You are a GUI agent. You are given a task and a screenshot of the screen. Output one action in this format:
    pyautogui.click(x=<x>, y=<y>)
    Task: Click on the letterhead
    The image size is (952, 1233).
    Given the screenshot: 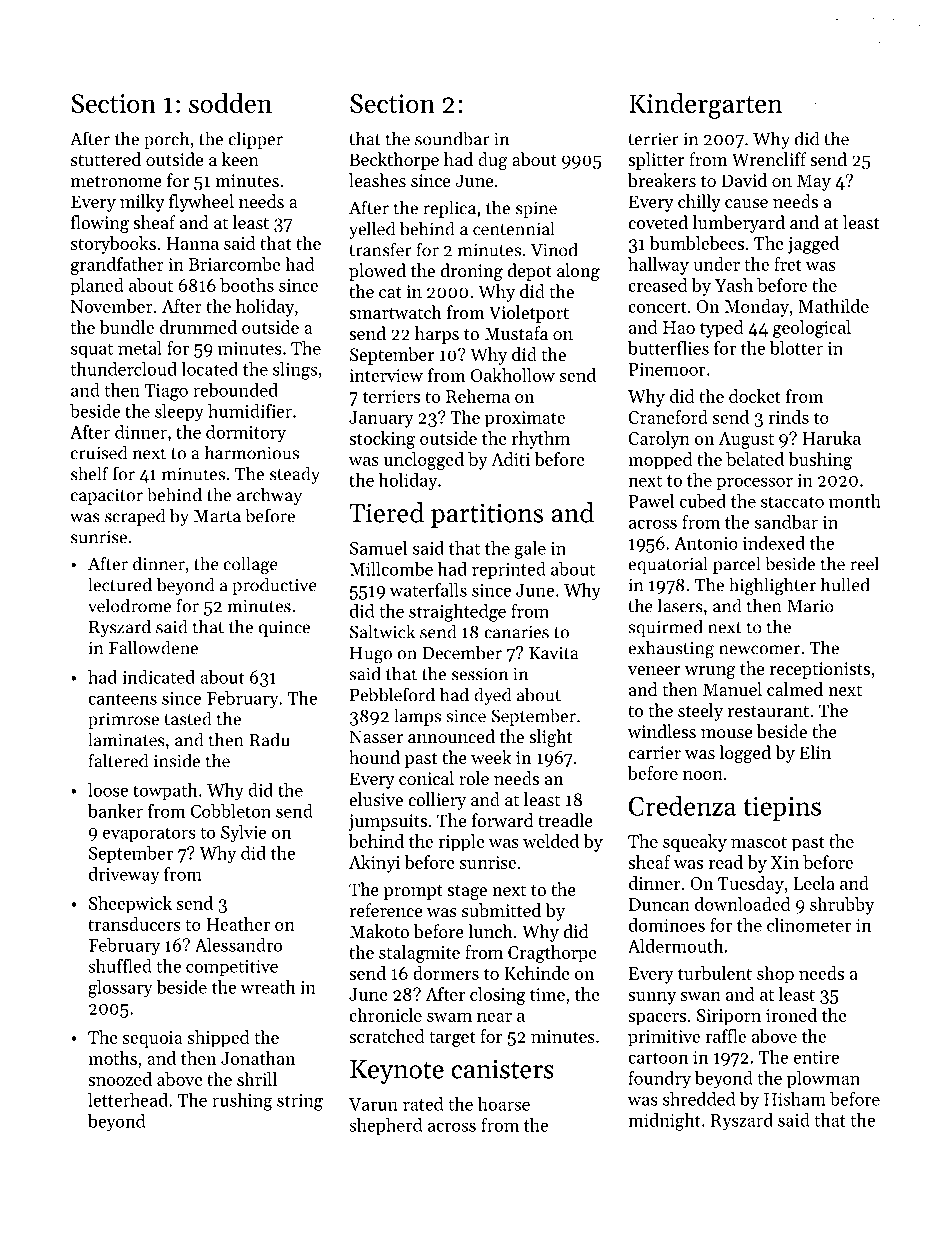 What is the action you would take?
    pyautogui.click(x=128, y=1100)
